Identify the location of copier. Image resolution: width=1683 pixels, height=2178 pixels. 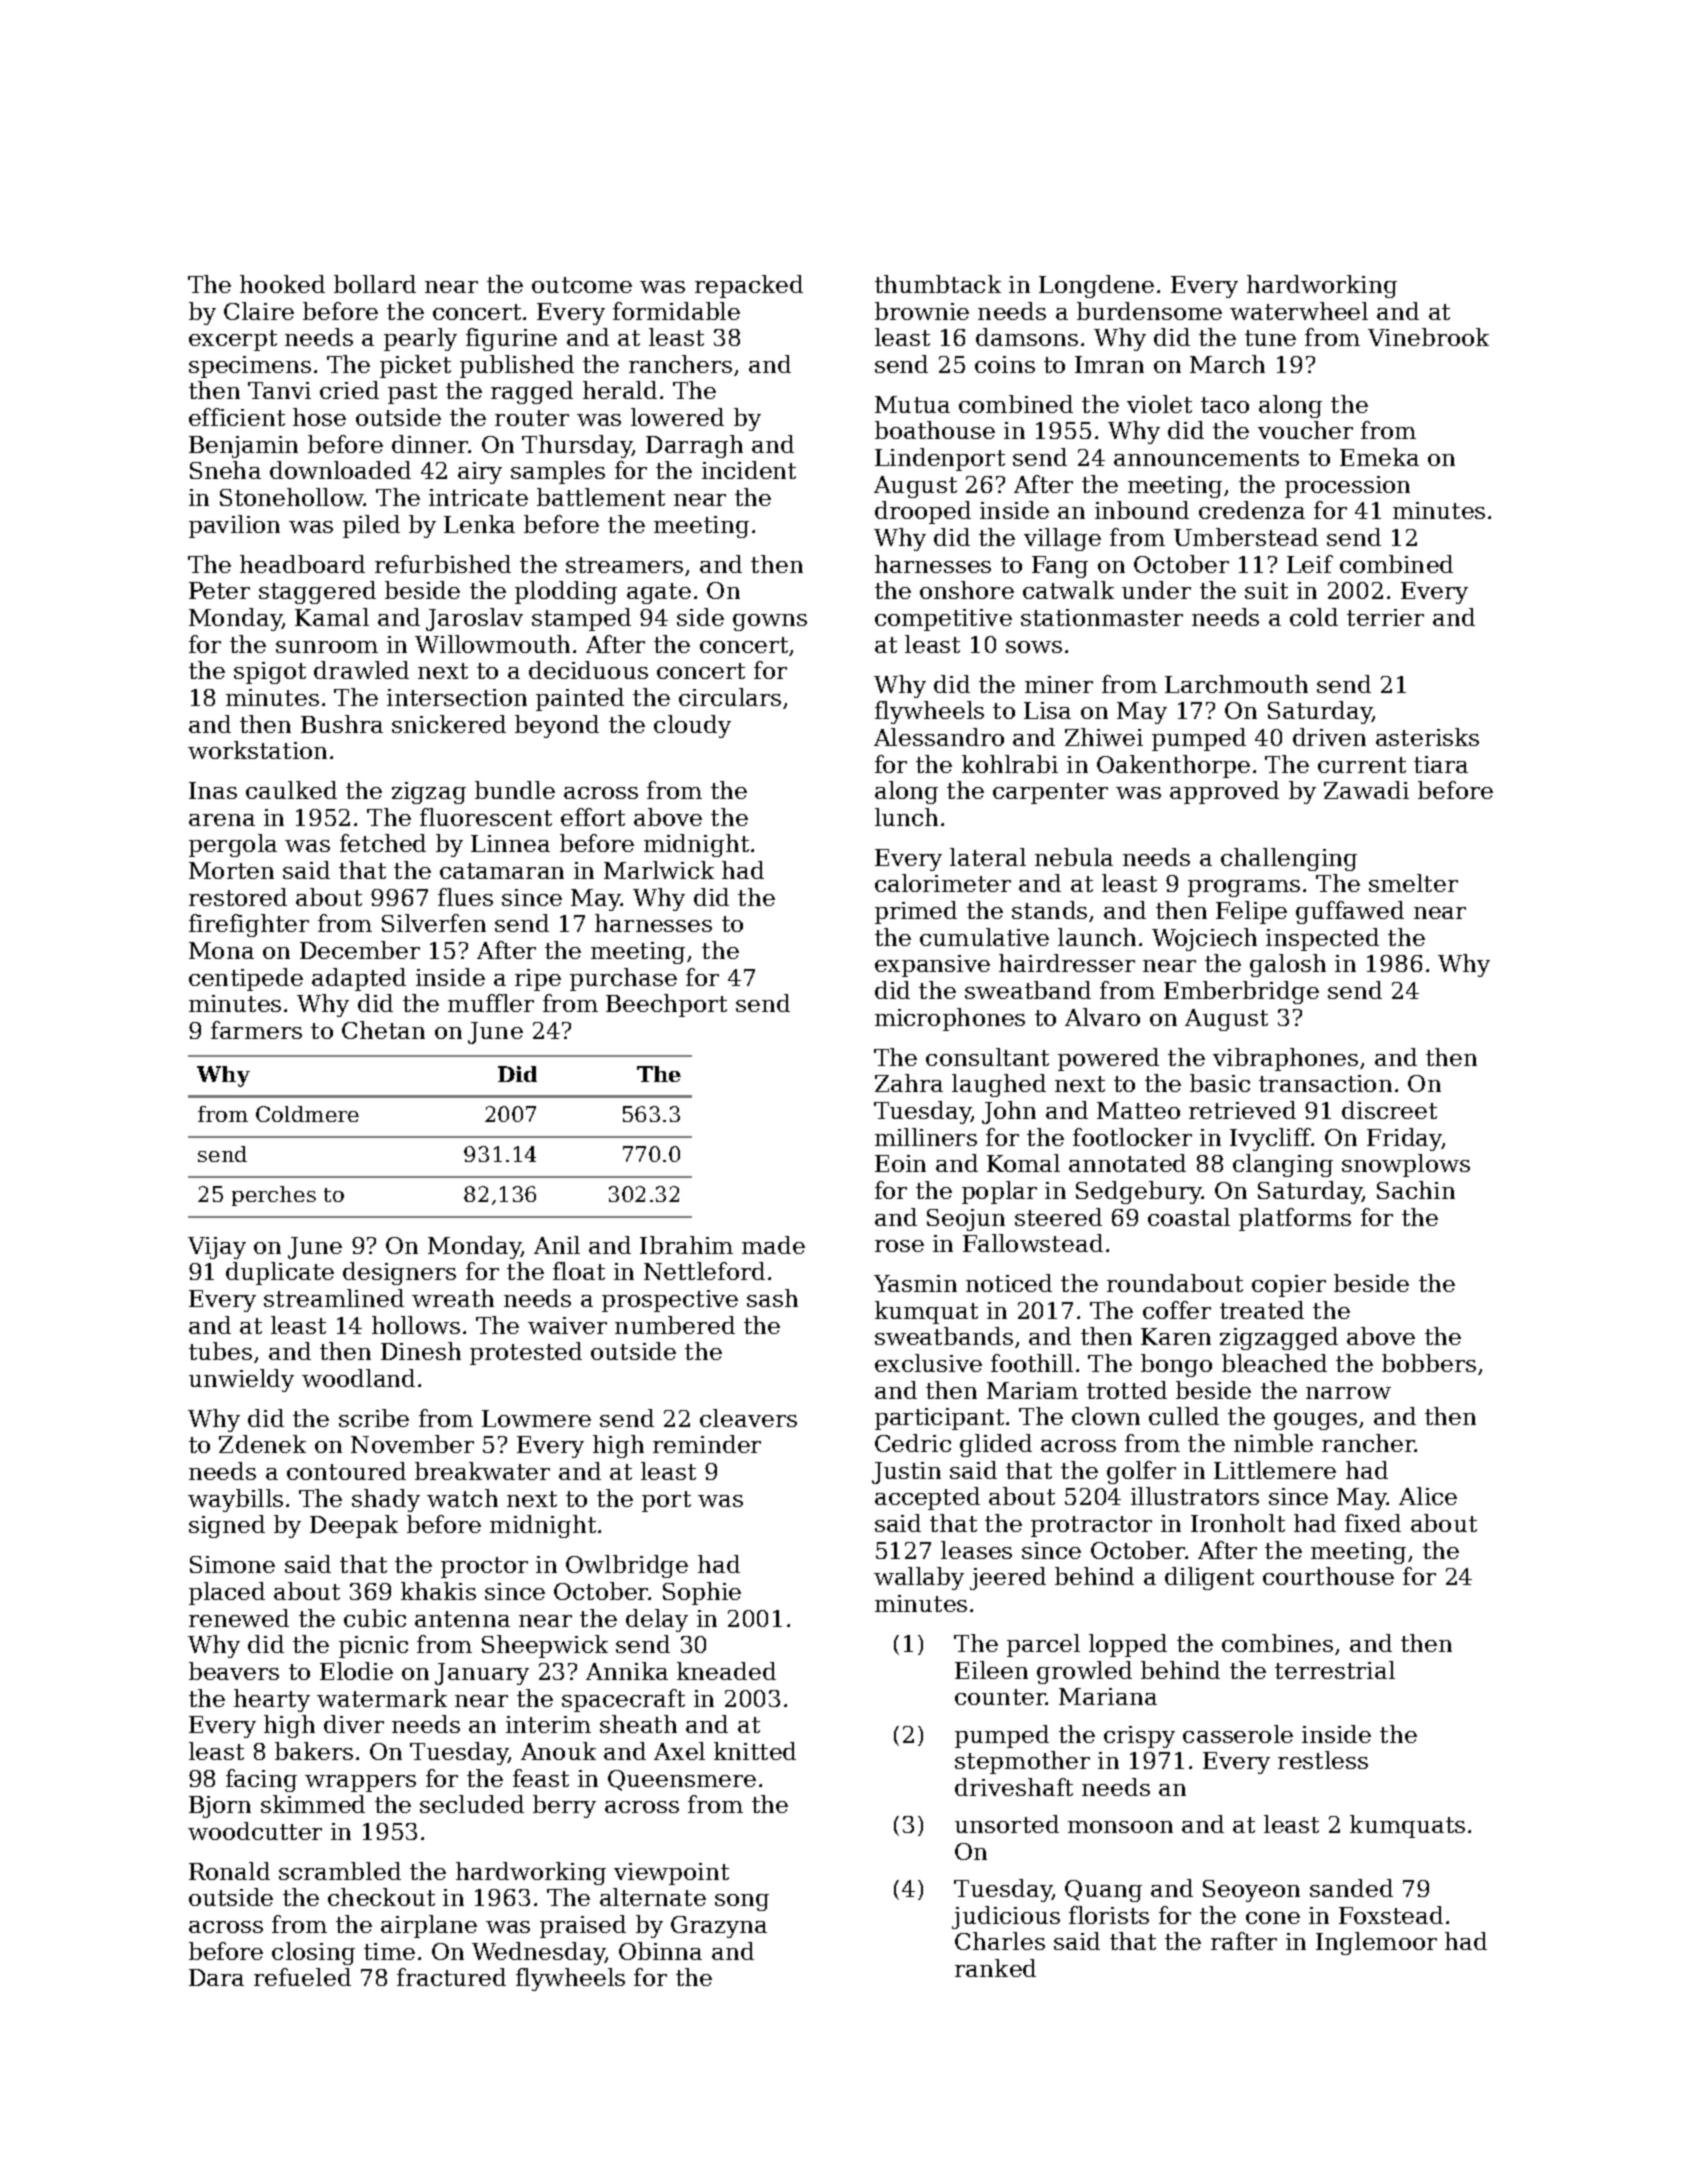
(1289, 1286).
